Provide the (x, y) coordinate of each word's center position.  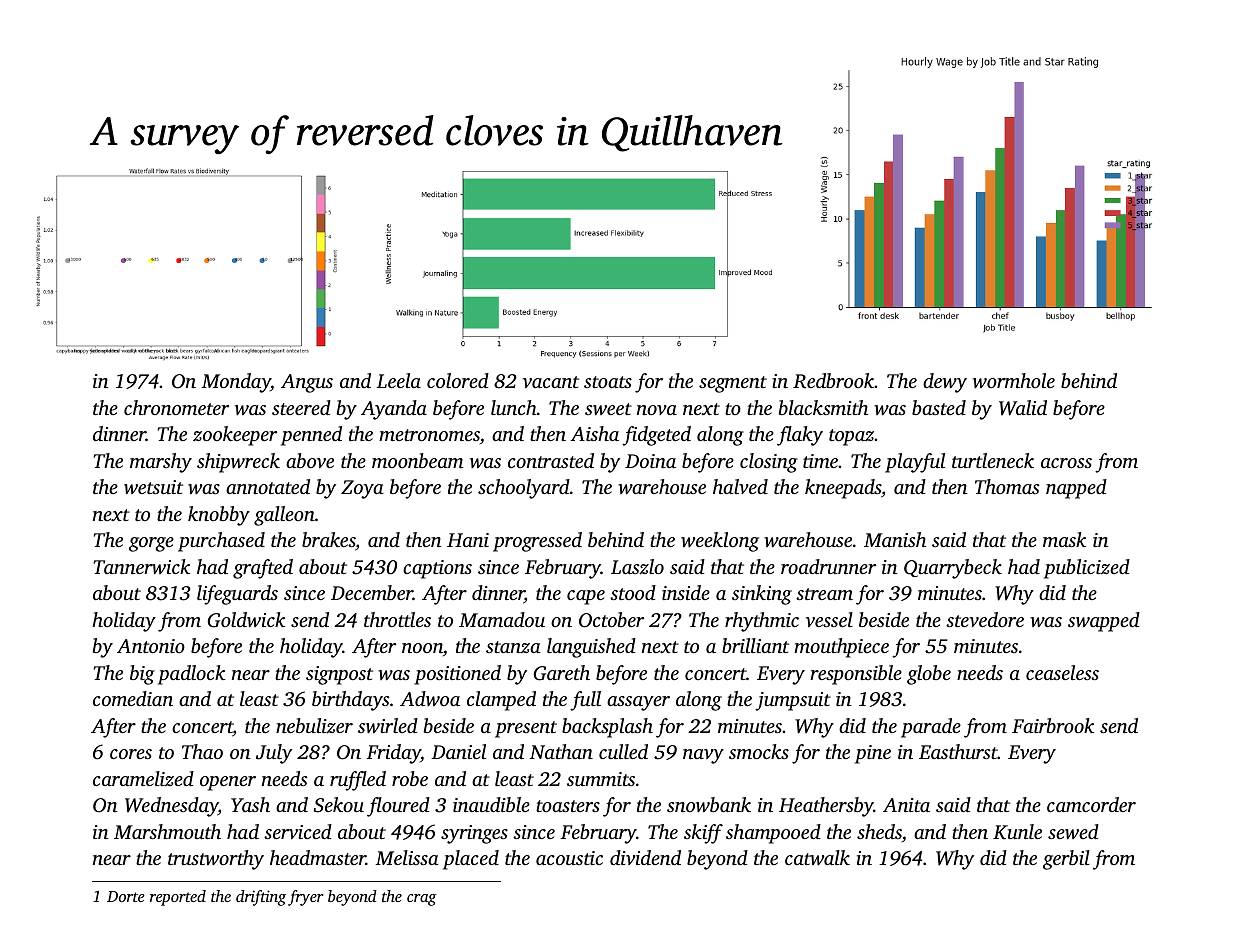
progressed (537, 542)
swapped (1104, 622)
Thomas (1007, 486)
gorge (151, 544)
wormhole (1014, 380)
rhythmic (762, 622)
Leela (398, 380)
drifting (261, 898)
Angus (307, 383)
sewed (1073, 832)
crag (422, 900)
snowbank (709, 804)
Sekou (339, 805)
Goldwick (246, 620)
